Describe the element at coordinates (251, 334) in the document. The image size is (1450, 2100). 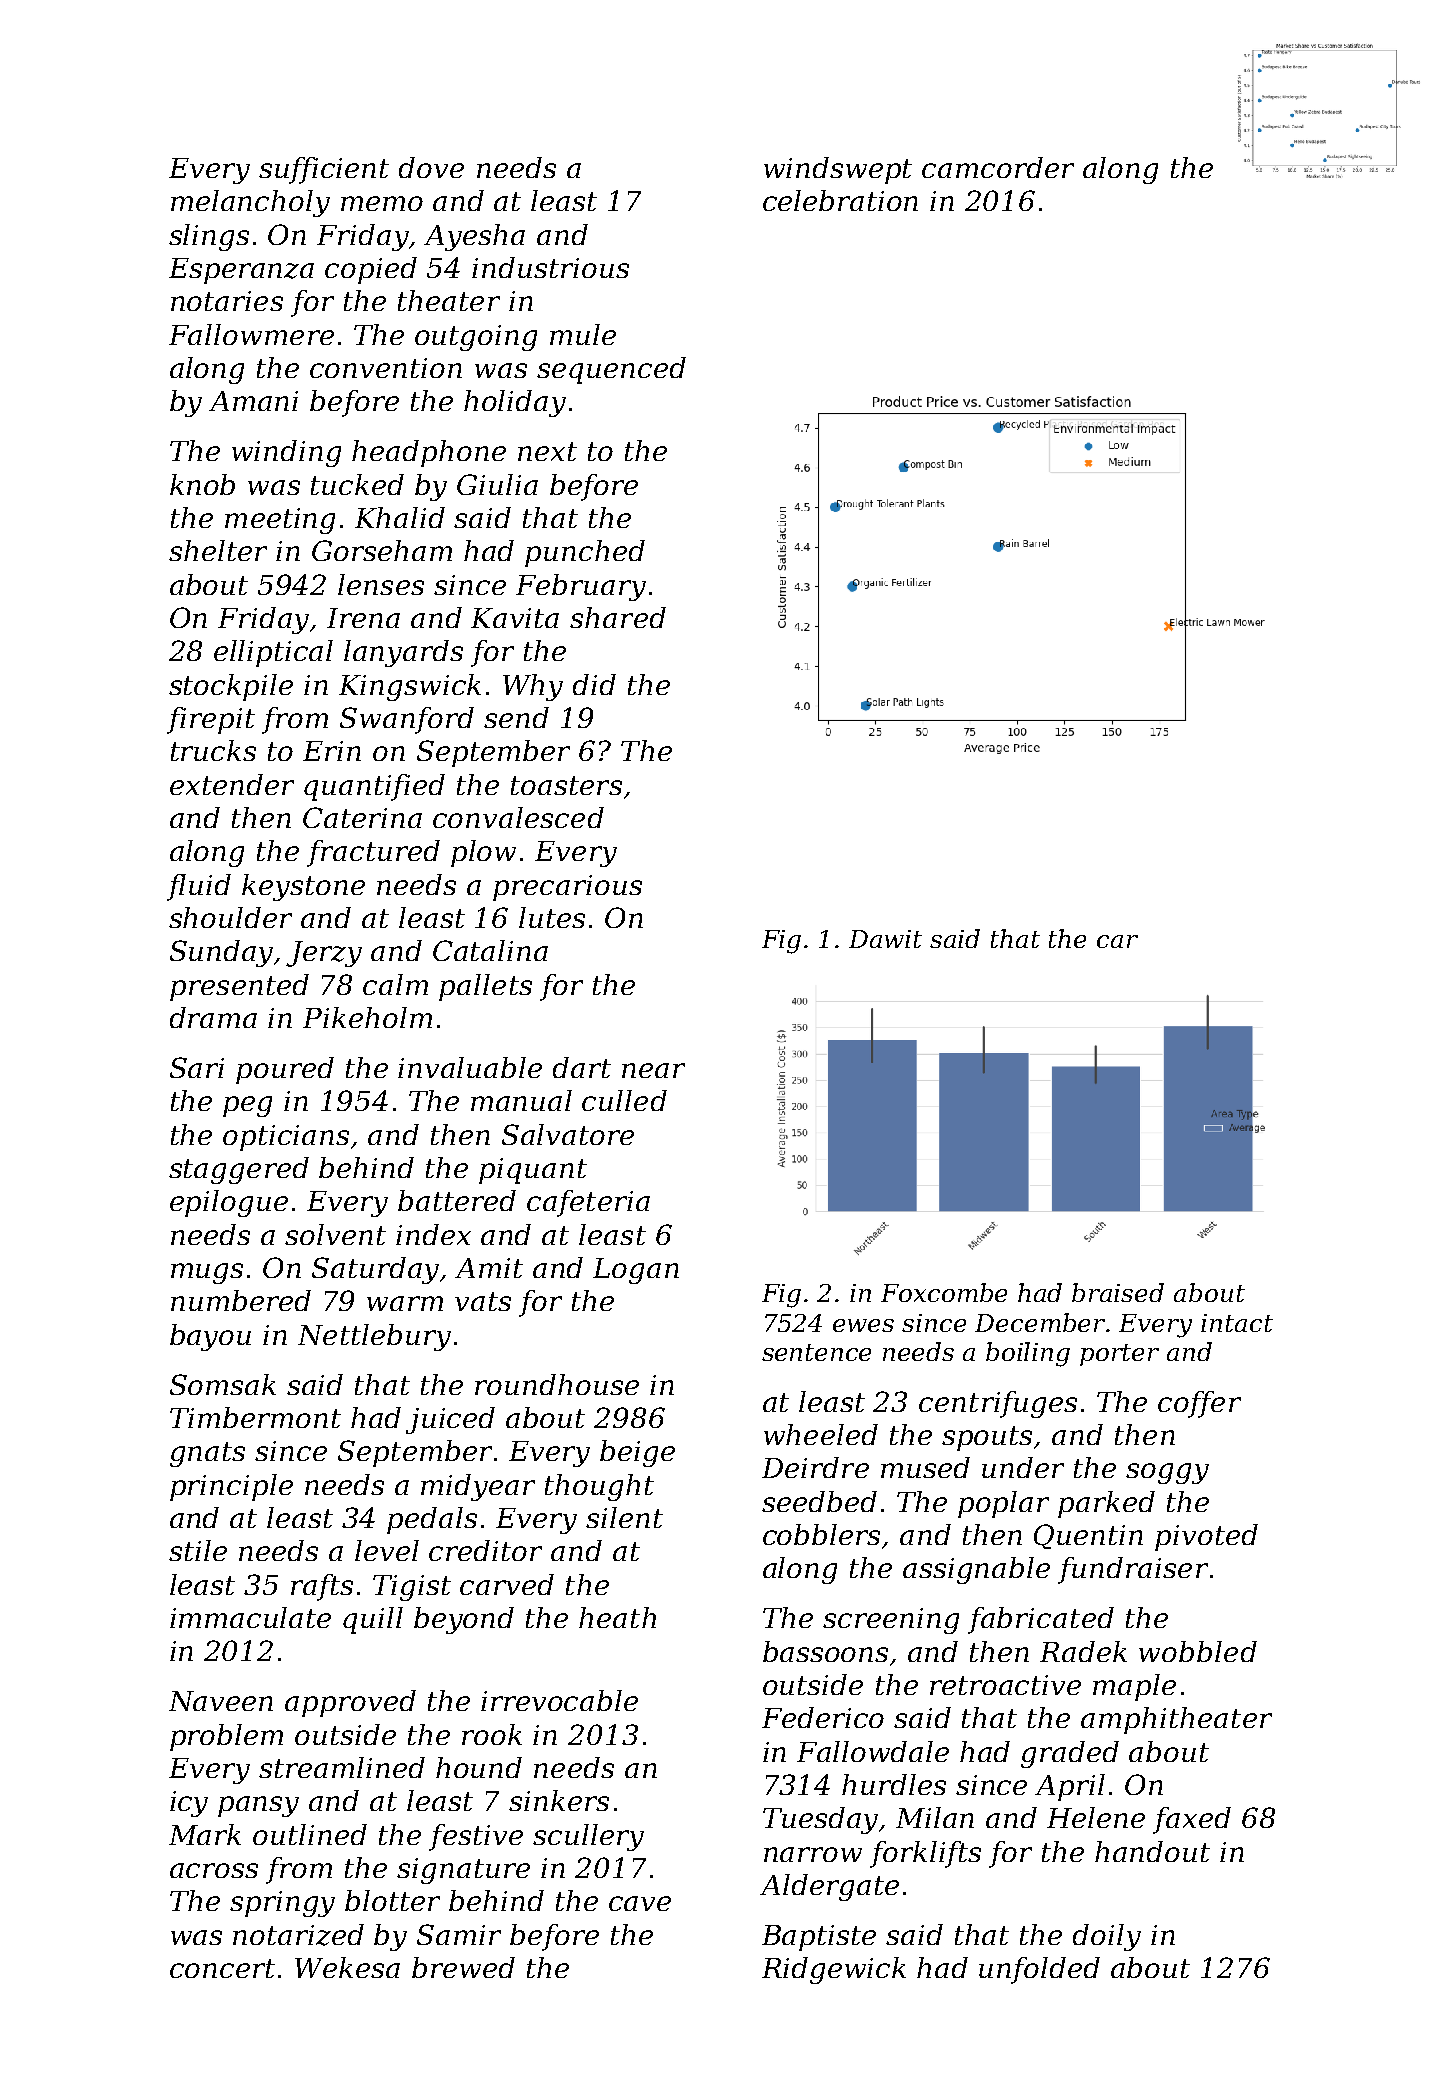
I see `Fallowmere` at that location.
